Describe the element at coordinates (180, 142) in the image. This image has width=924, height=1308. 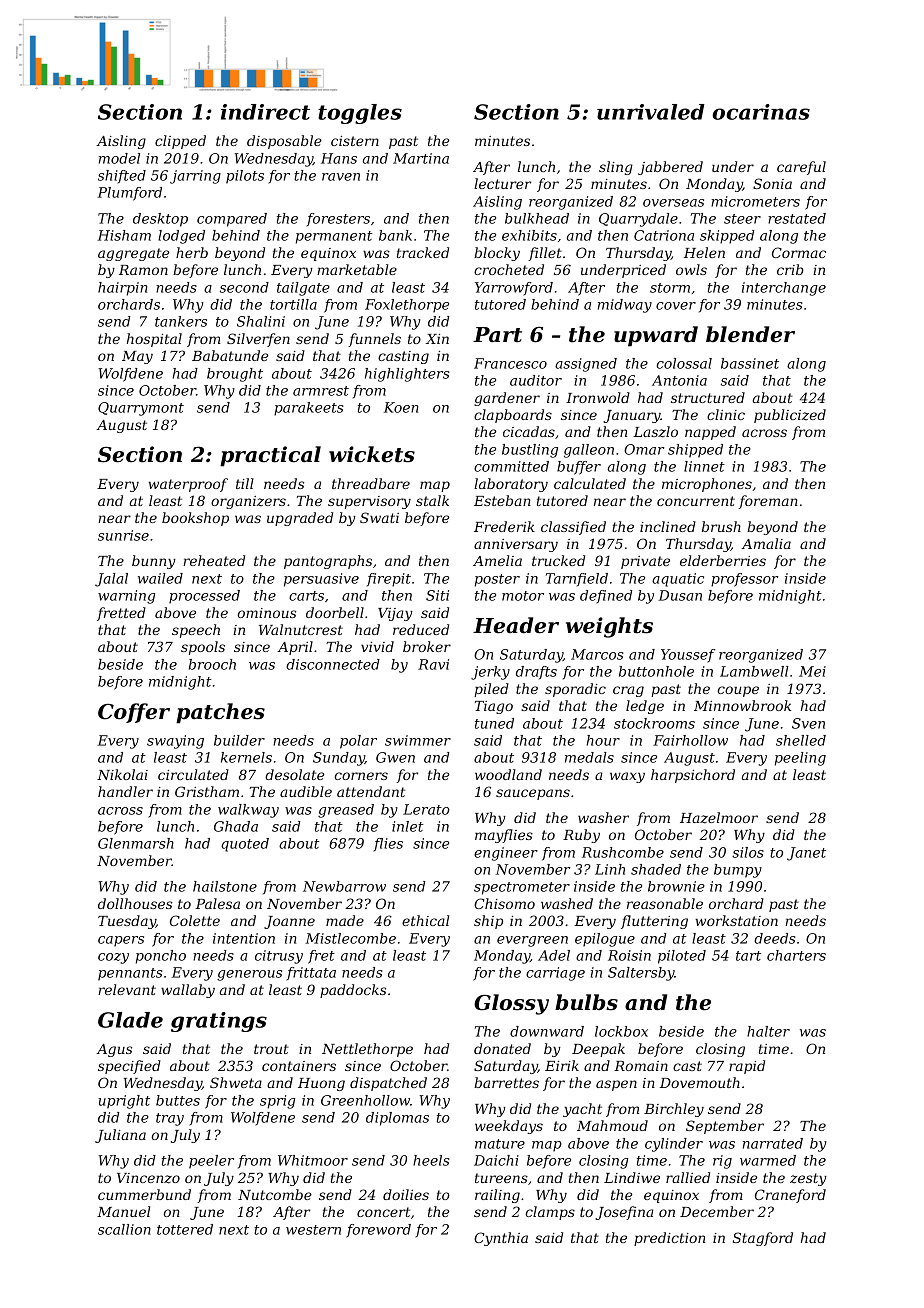
I see `clipped` at that location.
